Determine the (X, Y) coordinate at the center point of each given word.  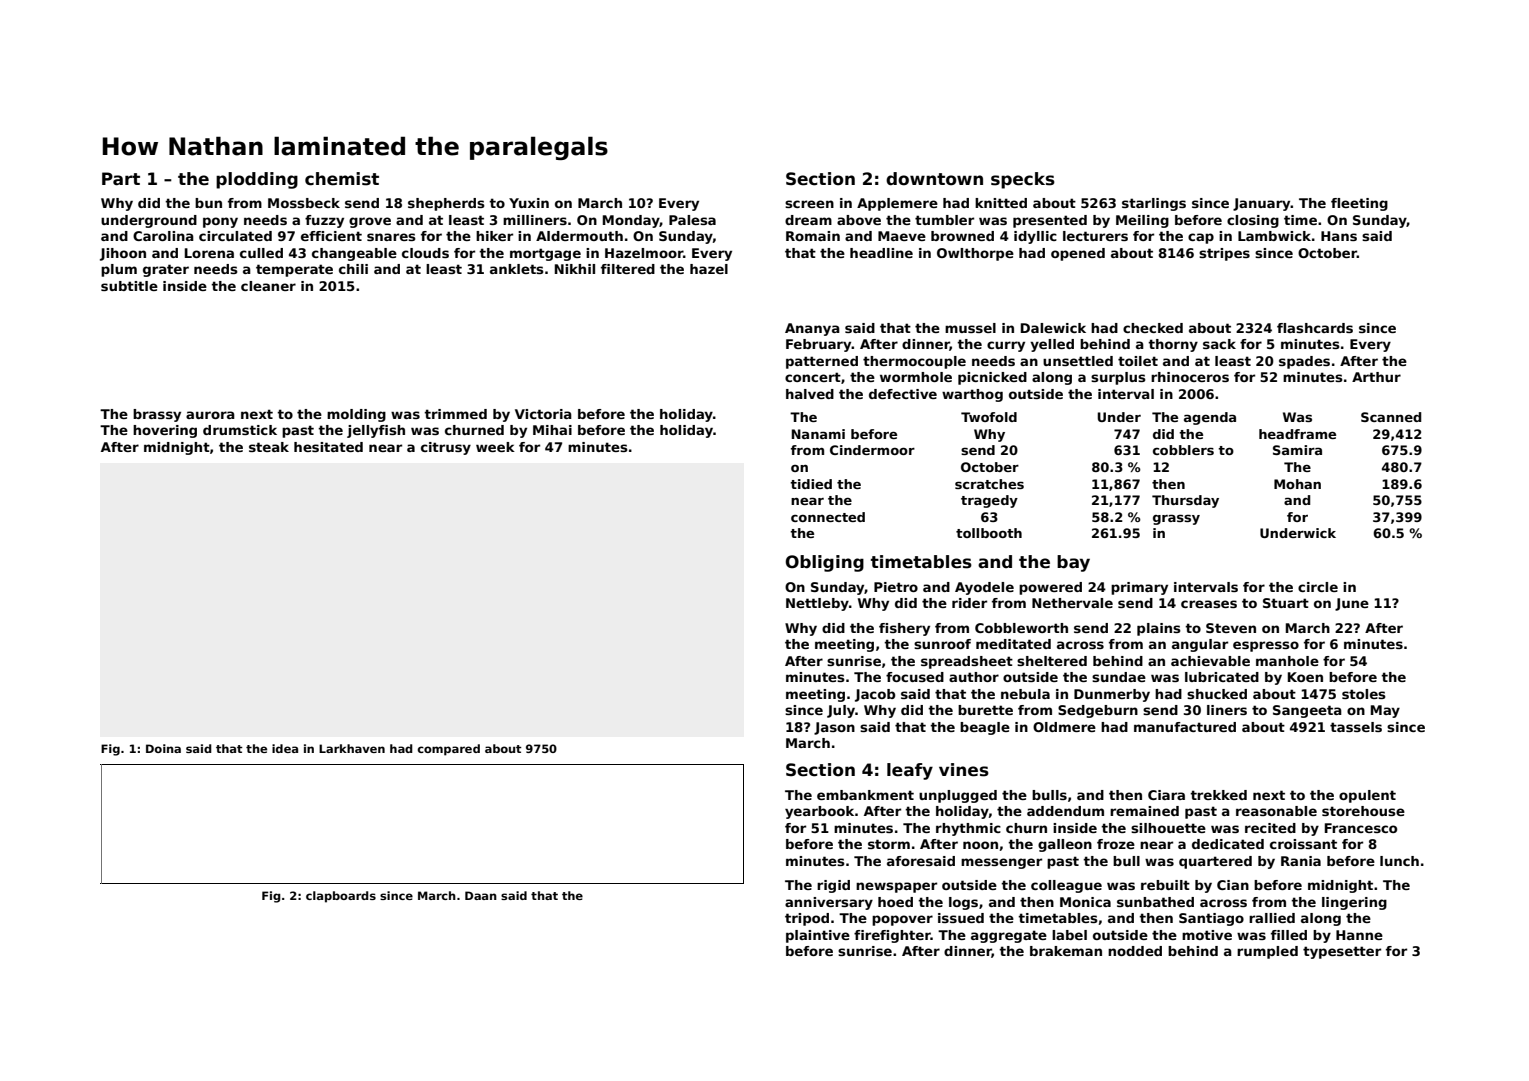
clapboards (341, 897)
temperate (294, 270)
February (819, 345)
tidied (811, 484)
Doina (163, 748)
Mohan (1297, 484)
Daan (481, 895)
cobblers (1183, 450)
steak (269, 447)
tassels (1356, 727)
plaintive (818, 936)
